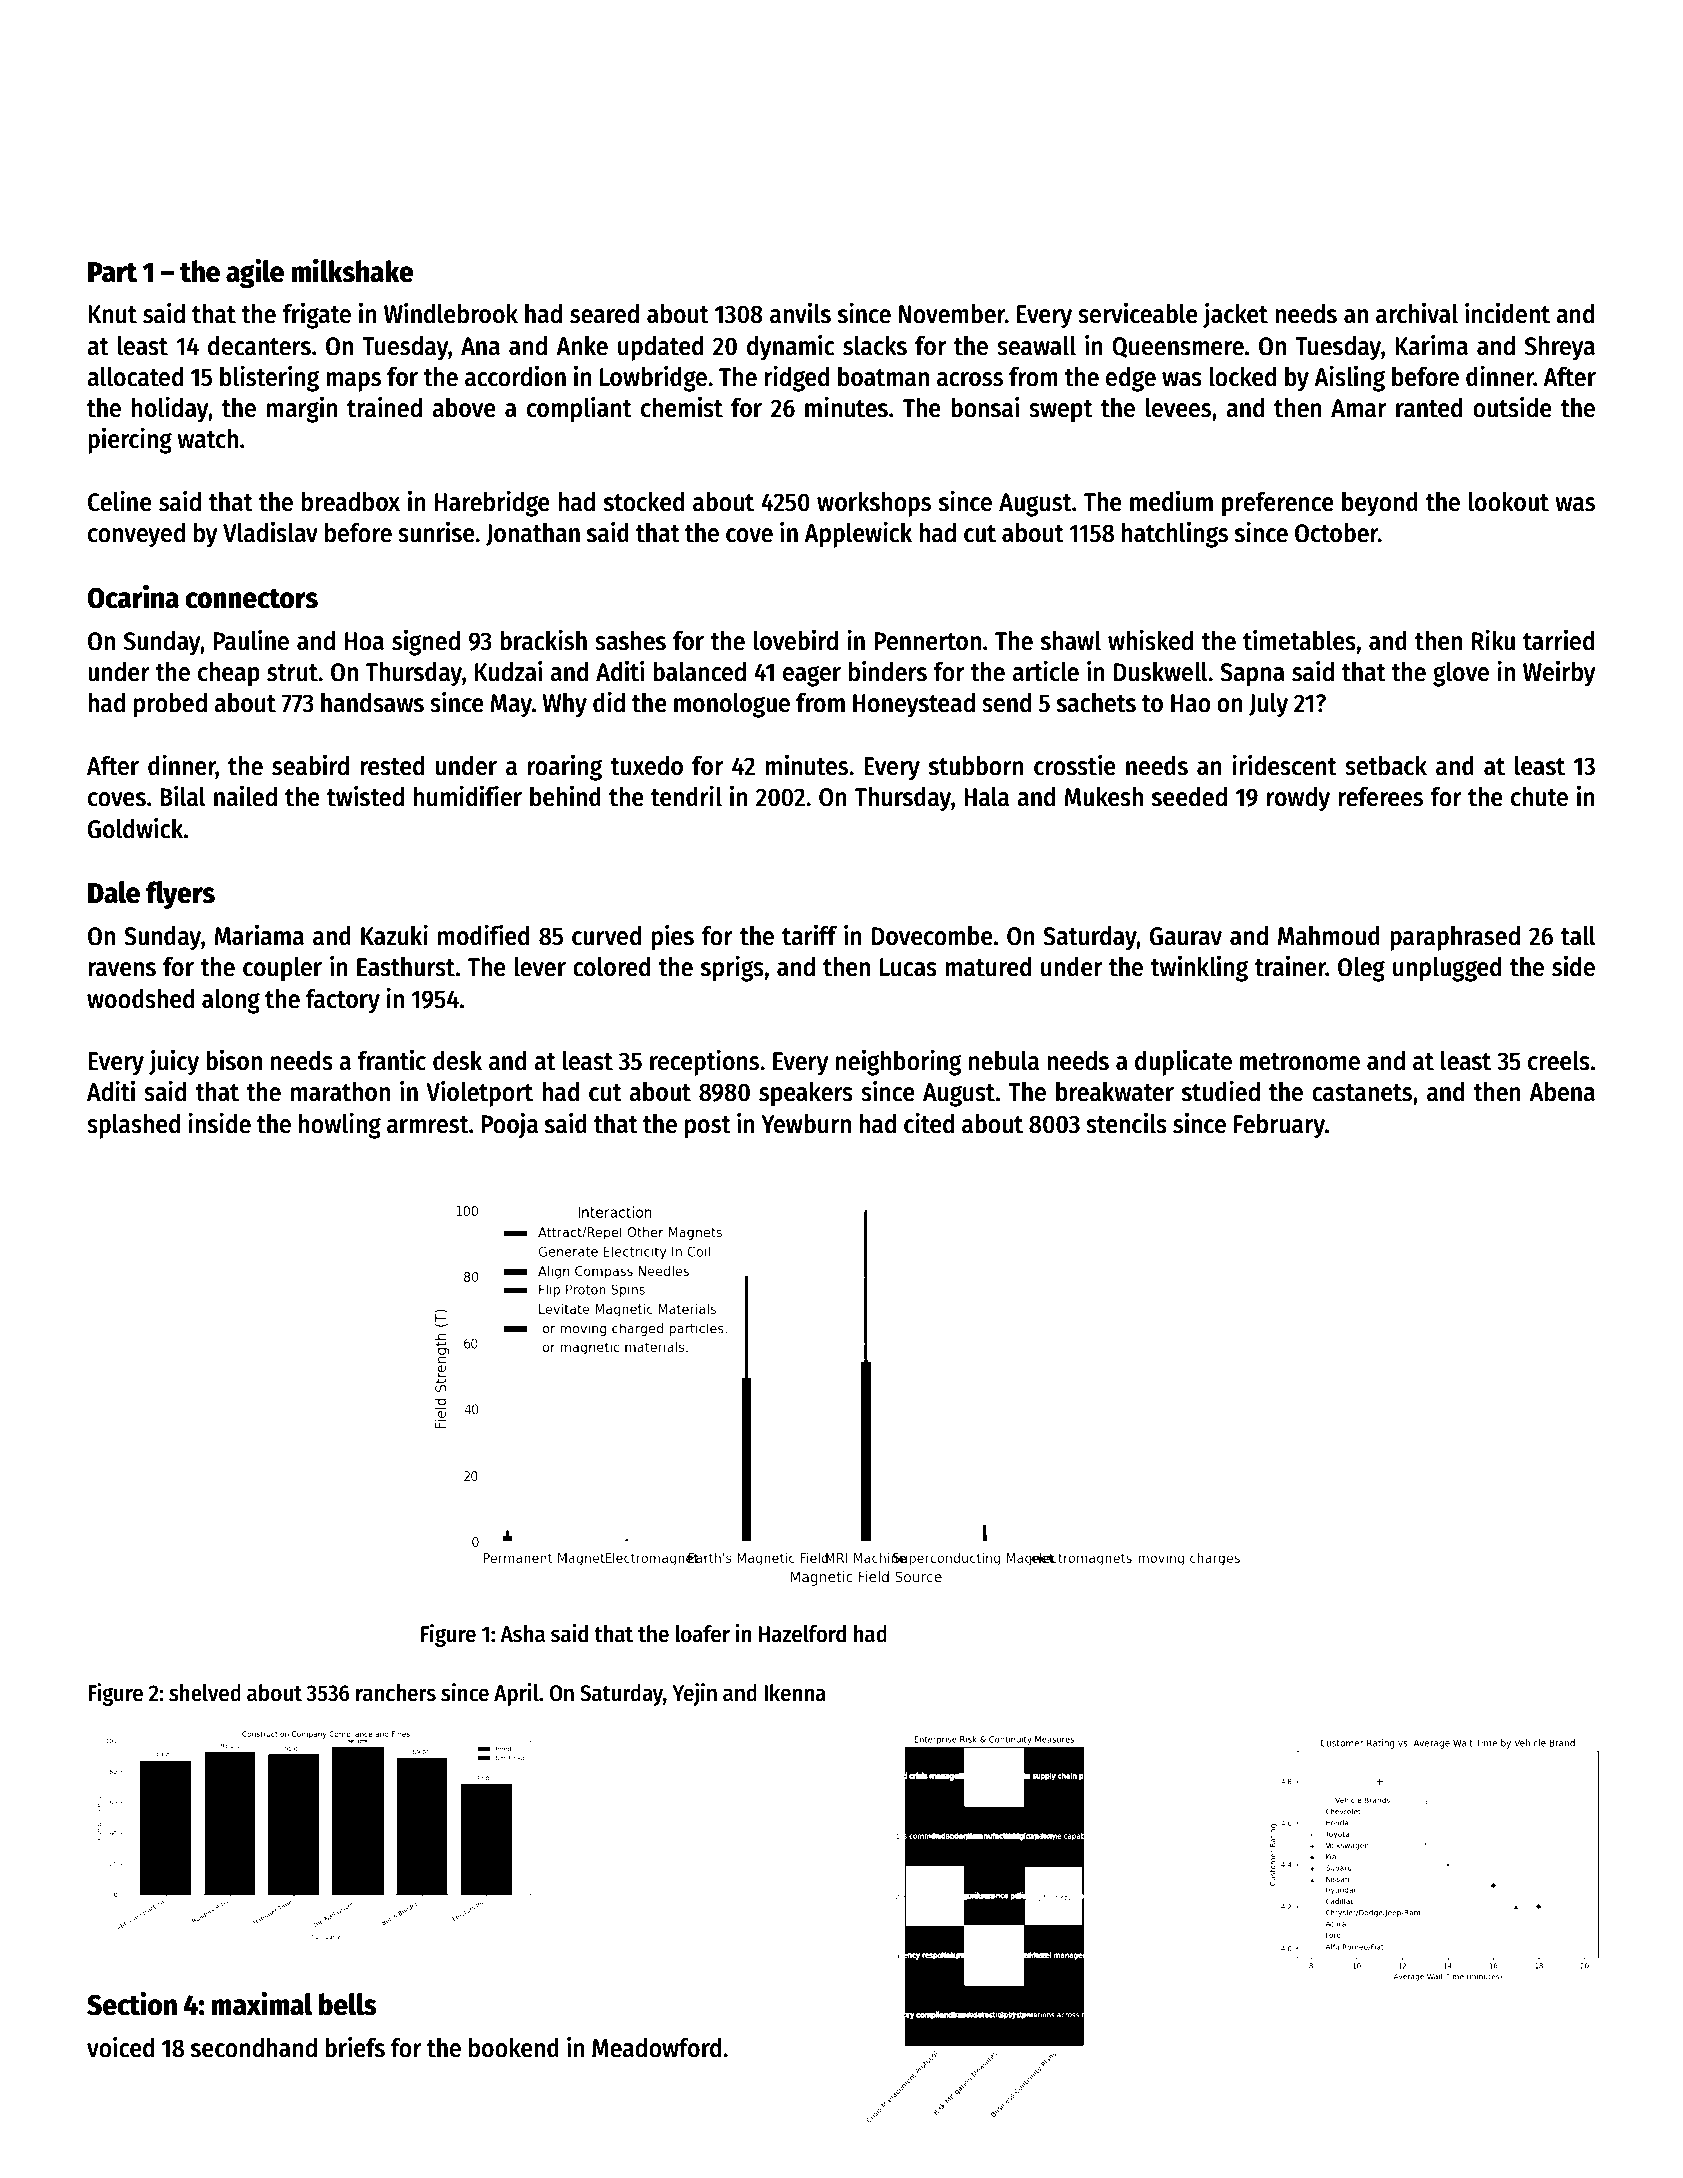 The height and width of the screenshot is (2178, 1683). I want to click on Shreya, so click(1560, 348).
